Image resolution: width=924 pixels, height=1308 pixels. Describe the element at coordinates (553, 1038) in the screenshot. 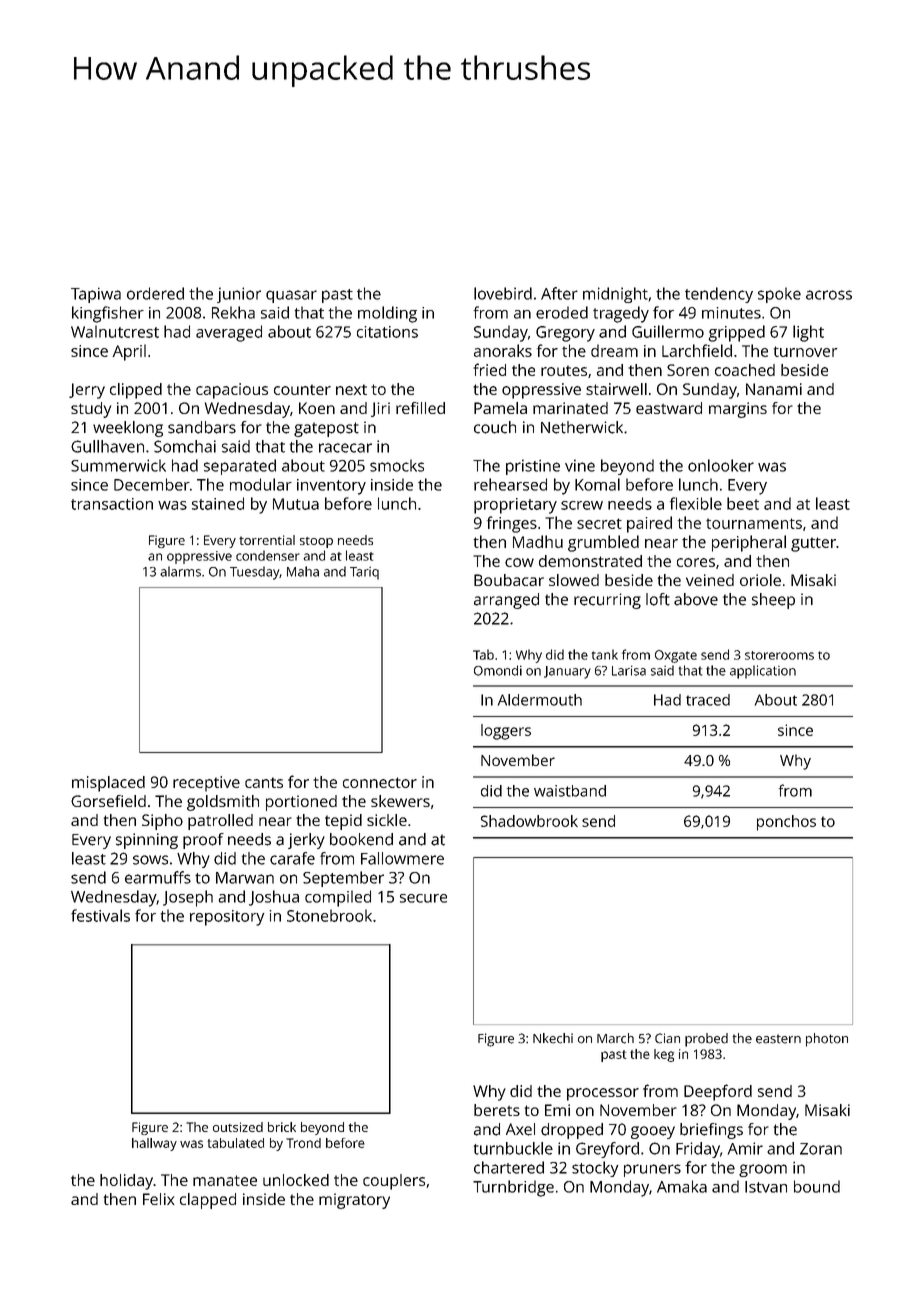

I see `Nkechi` at that location.
